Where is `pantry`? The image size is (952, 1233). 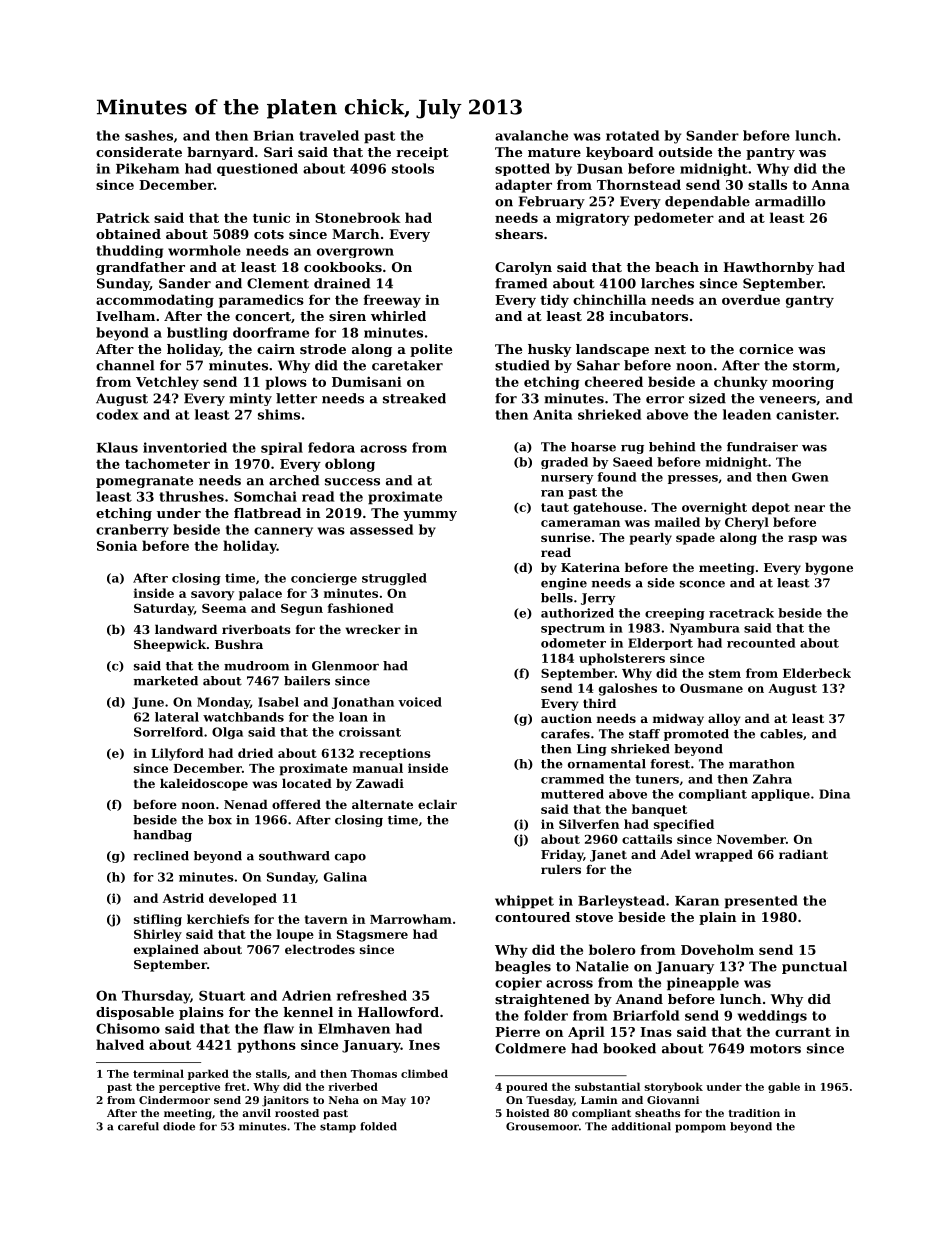
pantry is located at coordinates (770, 154).
